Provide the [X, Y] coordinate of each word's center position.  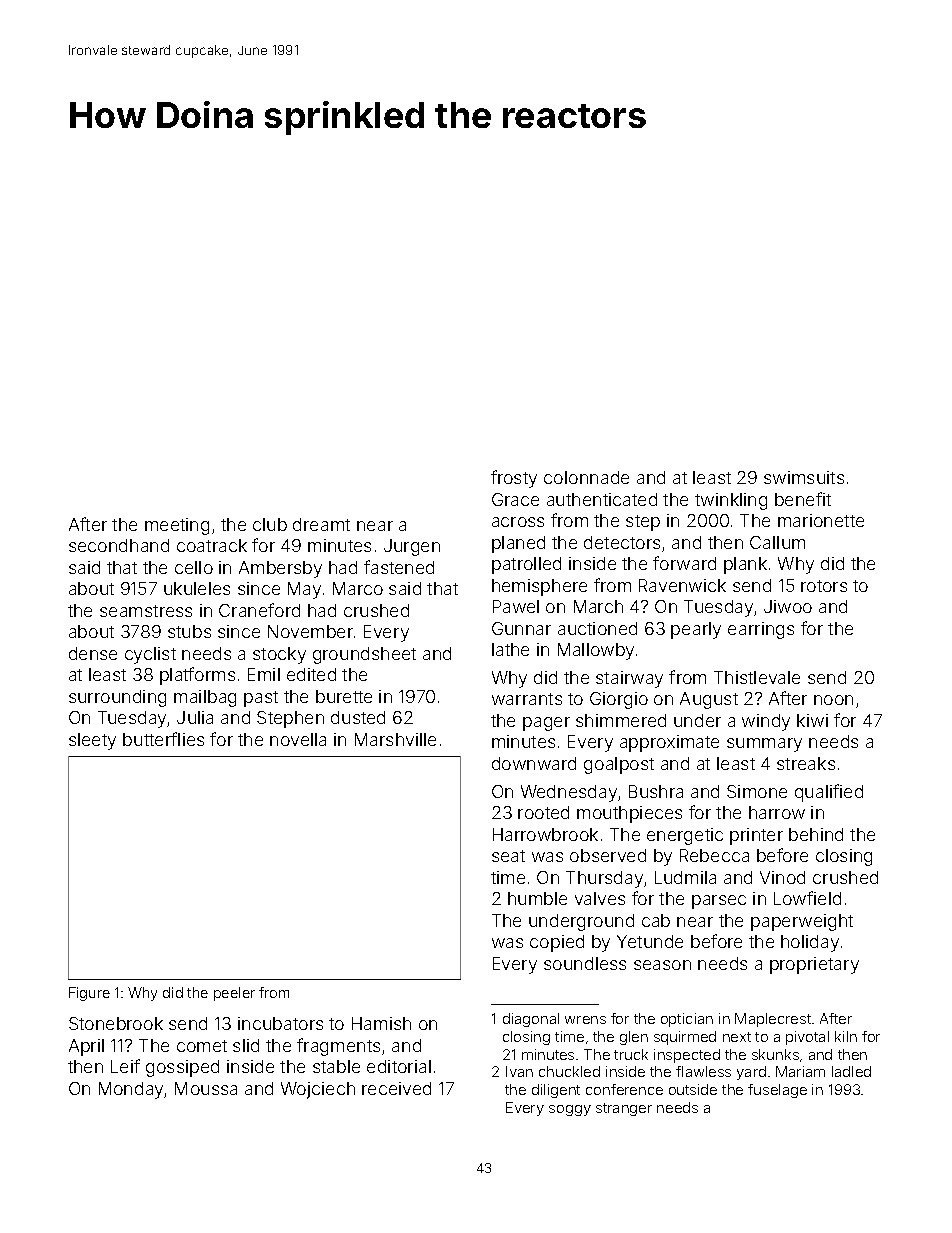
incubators [280, 1023]
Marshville [395, 739]
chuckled [569, 1071]
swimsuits [804, 477]
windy [766, 722]
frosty [514, 479]
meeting [177, 526]
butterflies [163, 739]
